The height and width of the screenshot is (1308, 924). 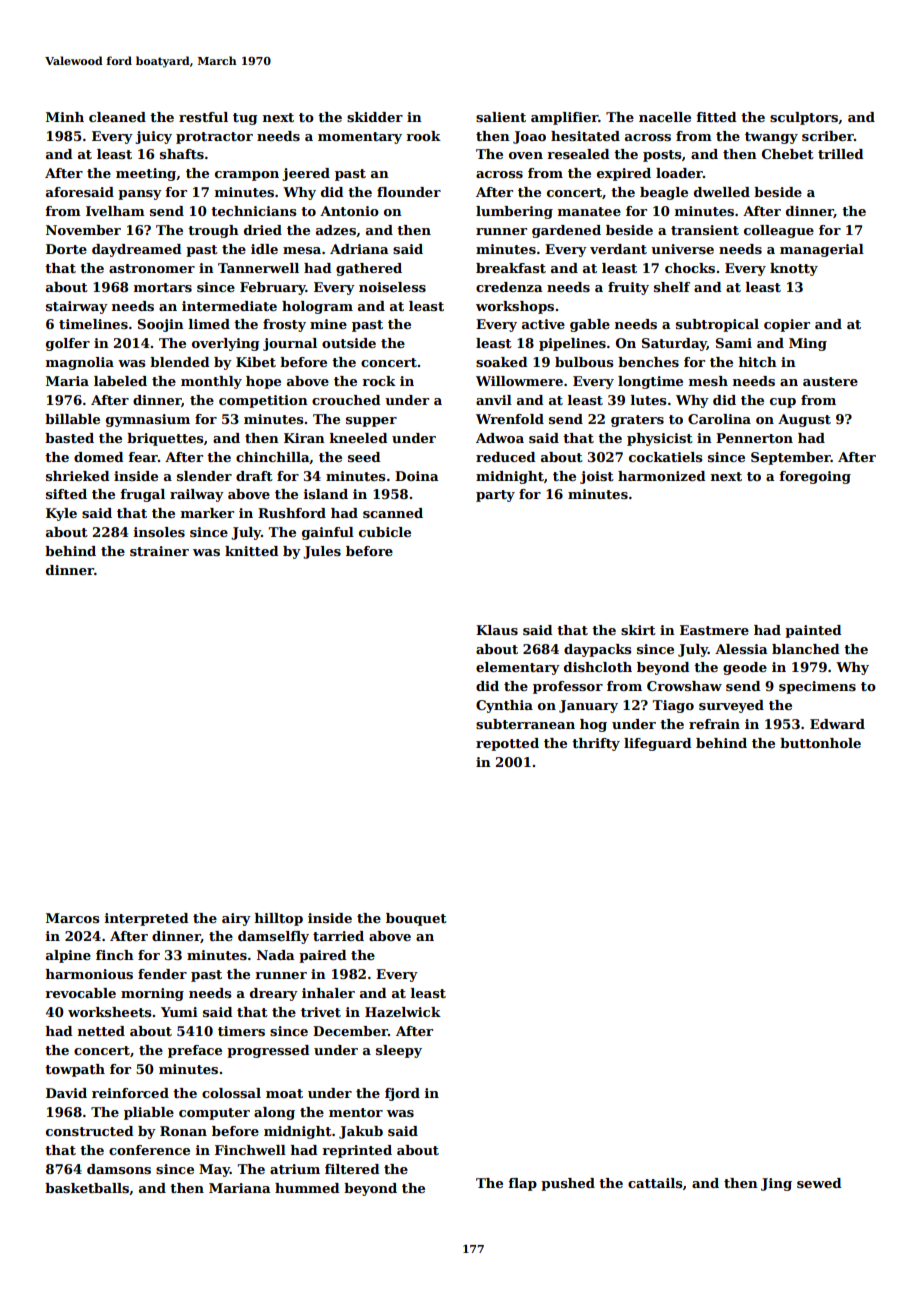 What do you see at coordinates (423, 136) in the screenshot?
I see `rook` at bounding box center [423, 136].
